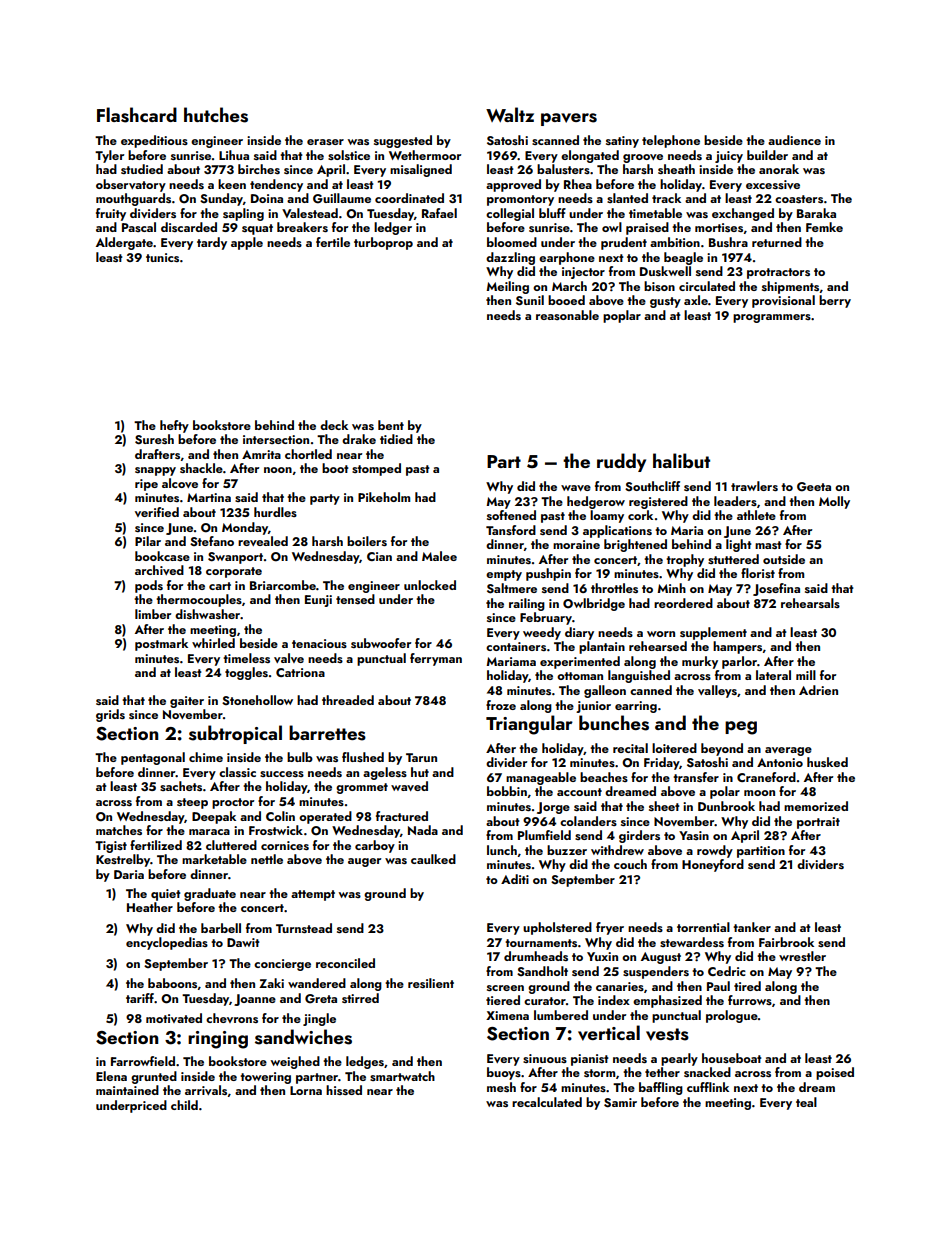 This screenshot has width=952, height=1233. Describe the element at coordinates (127, 1090) in the screenshot. I see `maintained` at that location.
